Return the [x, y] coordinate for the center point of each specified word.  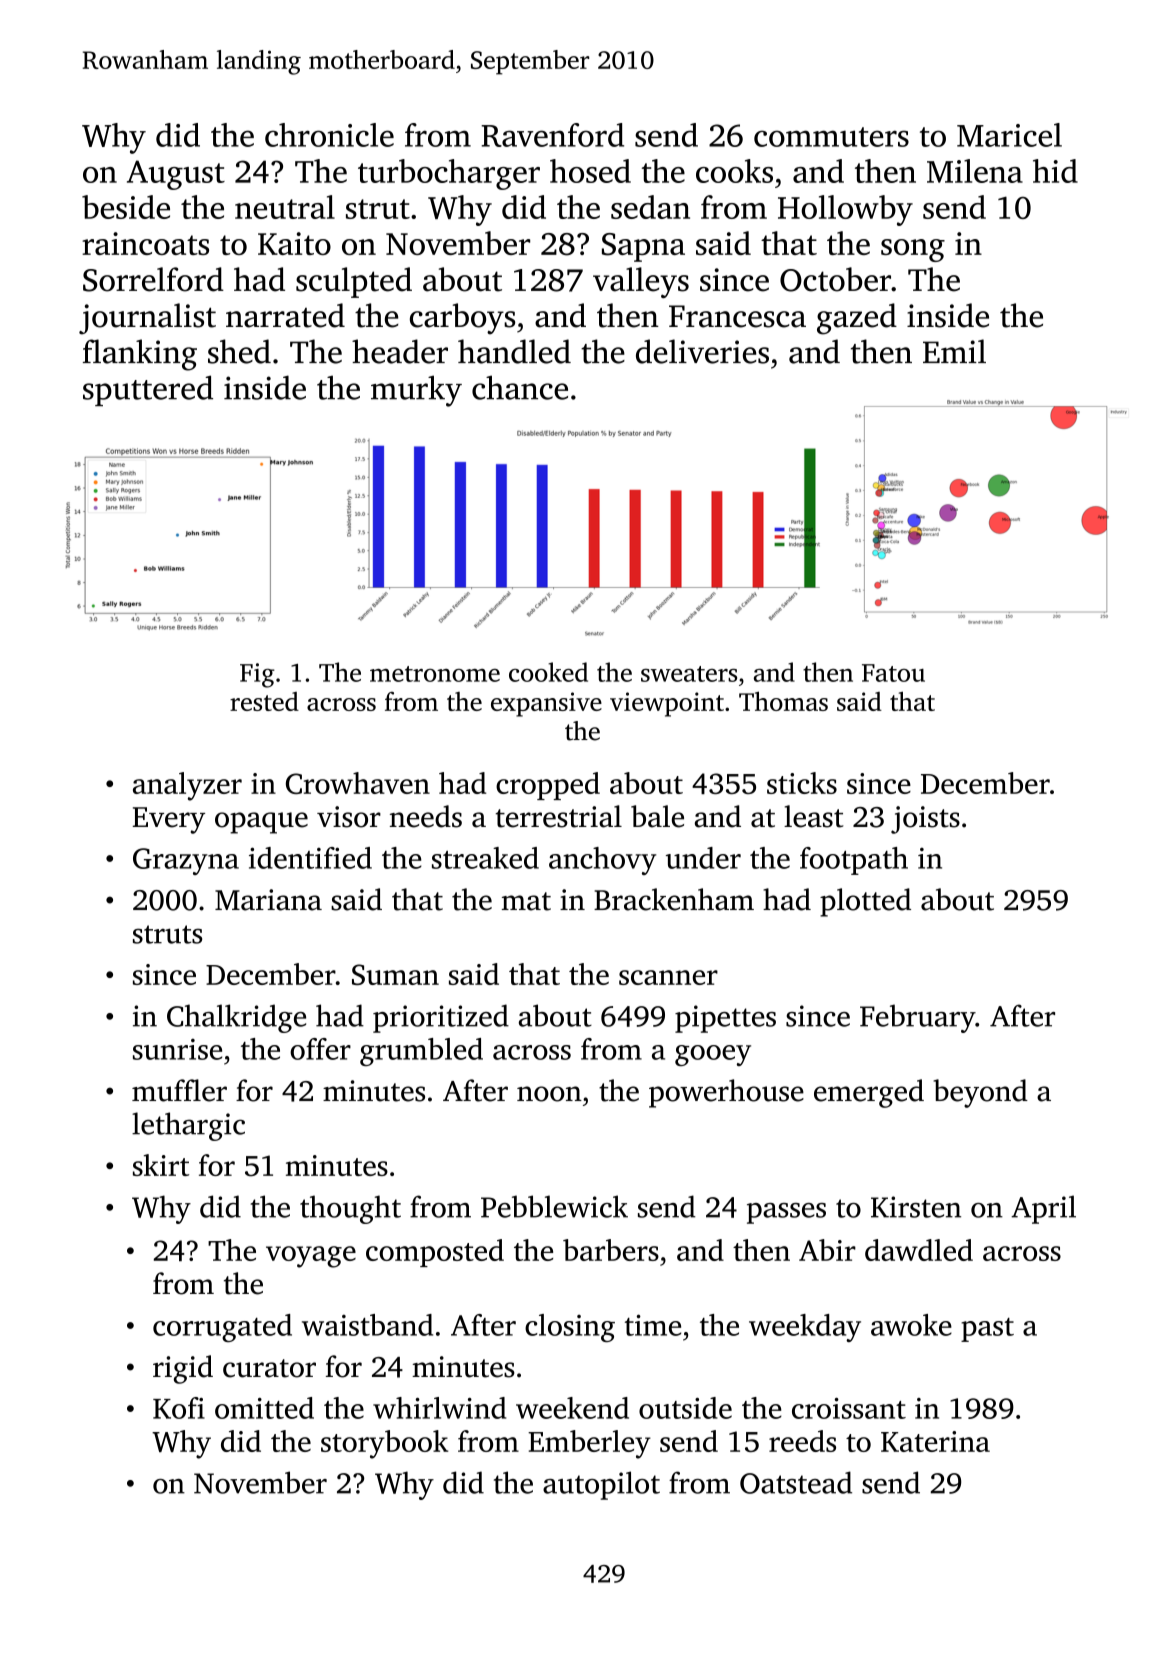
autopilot [601, 1485]
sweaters [689, 674]
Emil [954, 351]
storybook [384, 1444]
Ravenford [552, 135]
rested [264, 701]
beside [126, 207]
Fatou [893, 673]
